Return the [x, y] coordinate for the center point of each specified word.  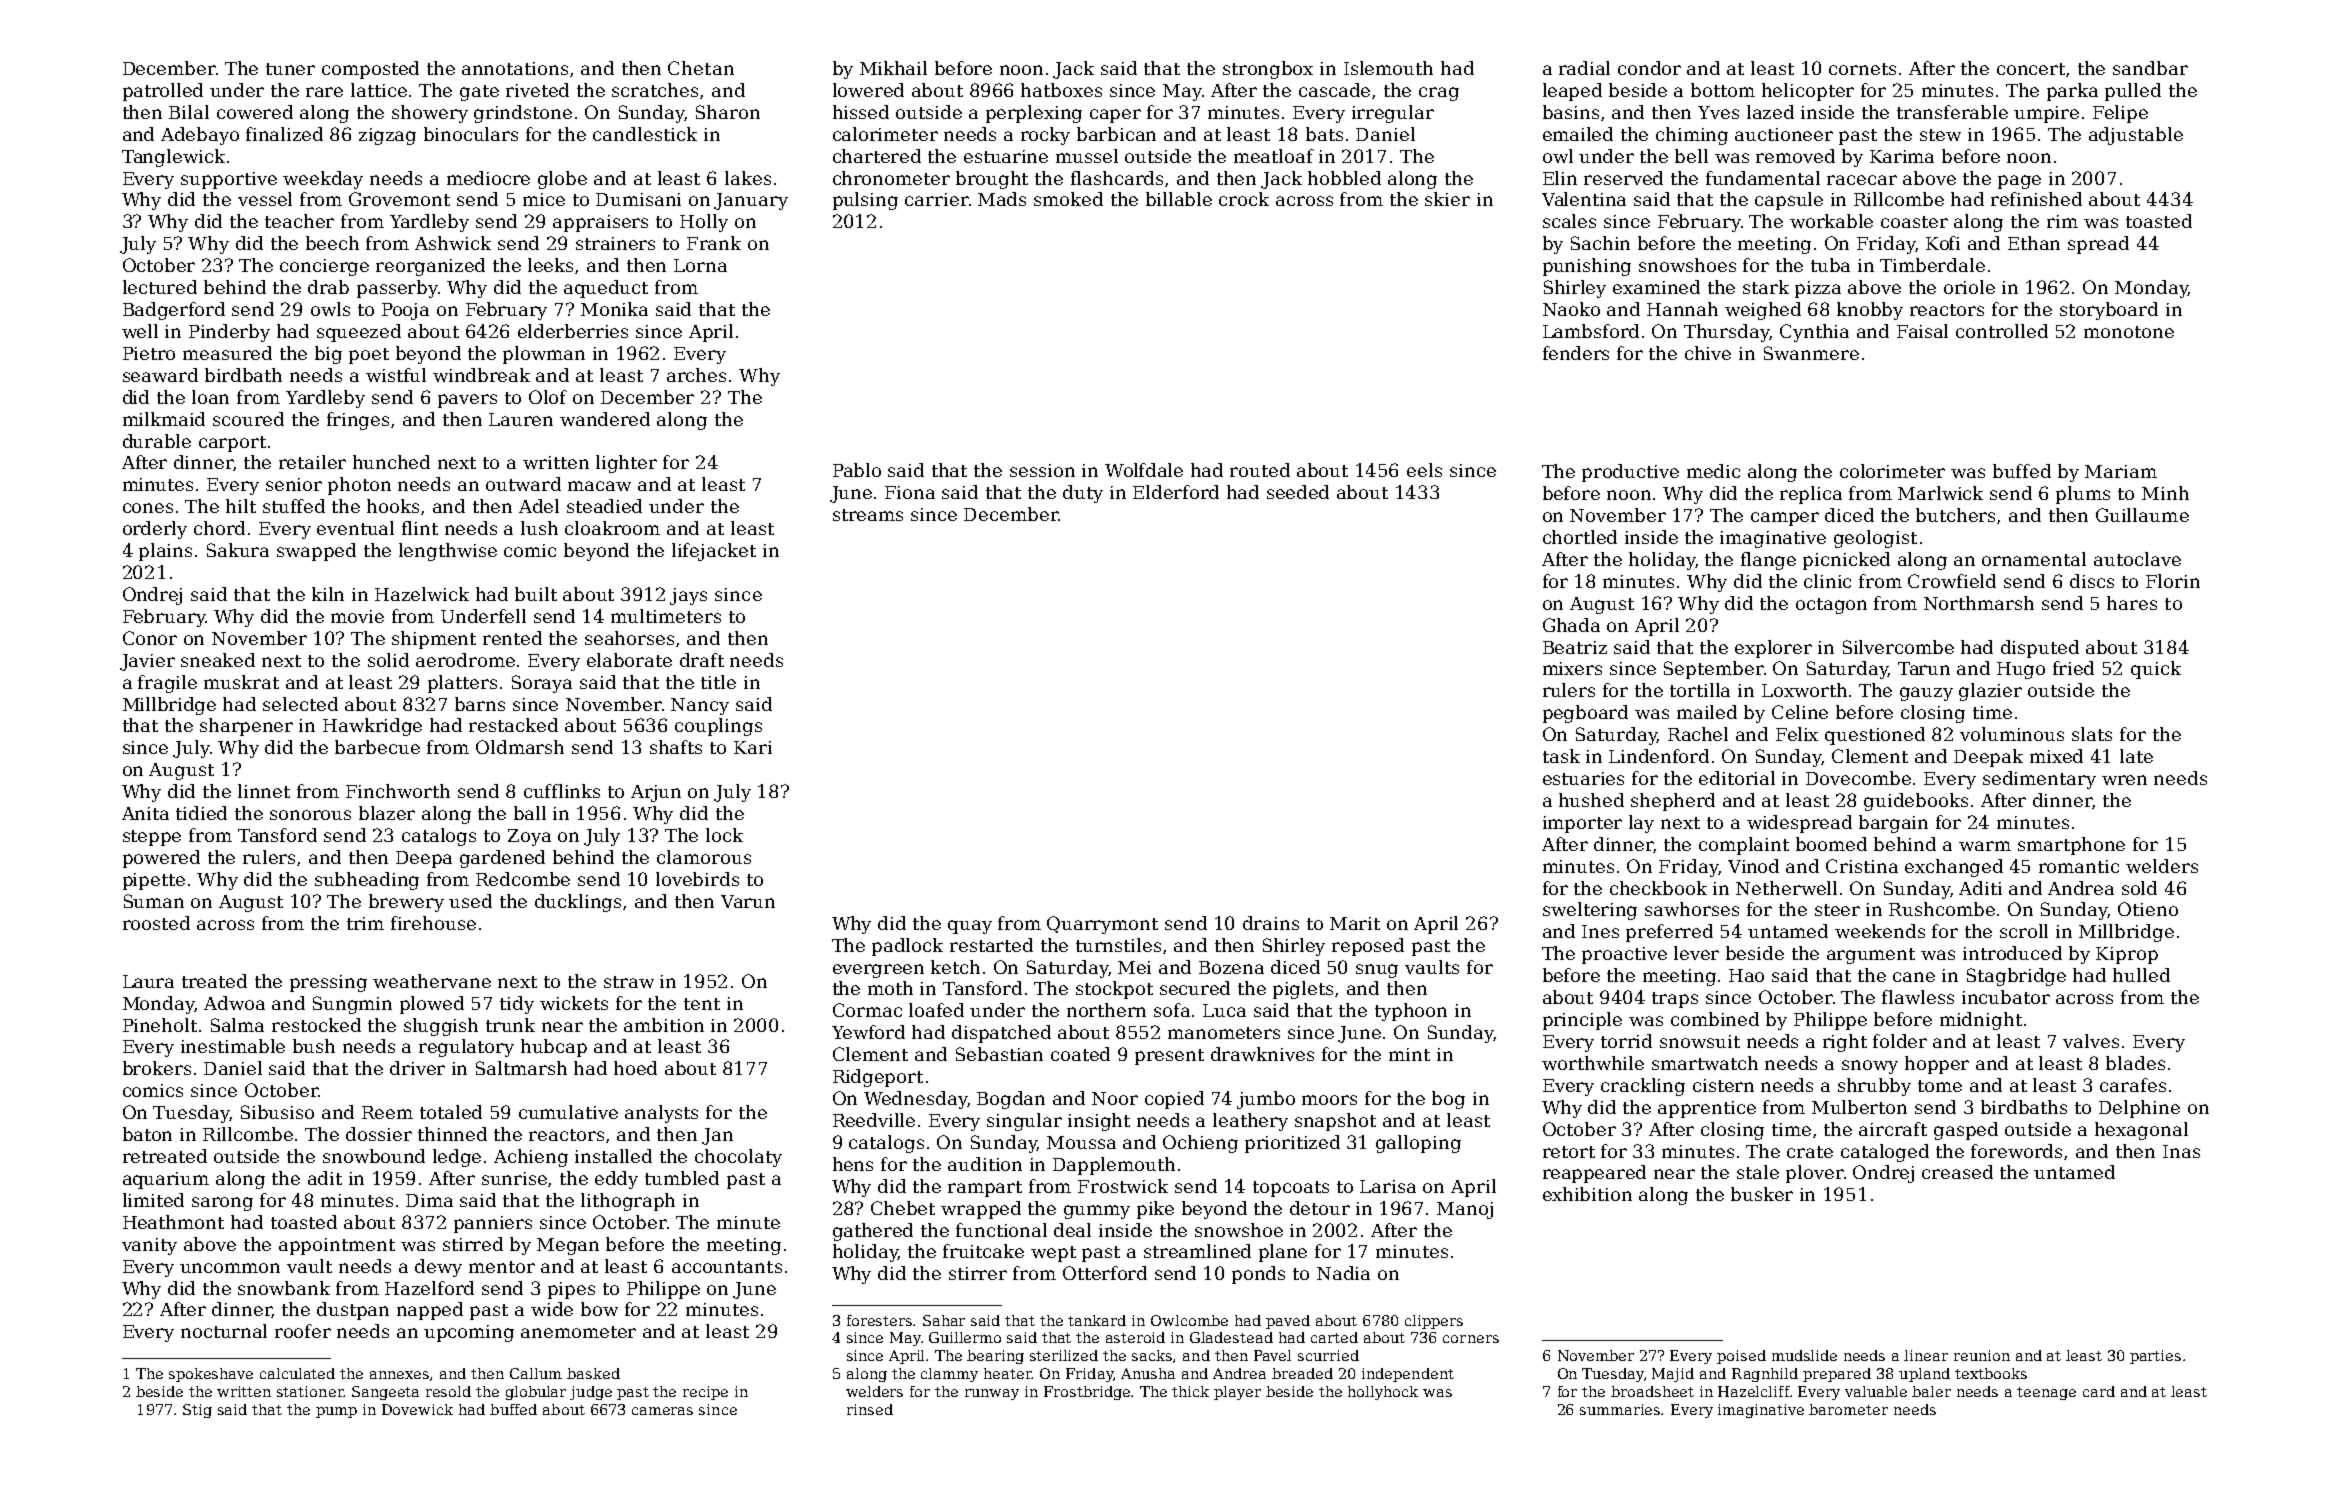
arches [696, 375]
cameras [662, 1411]
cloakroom [612, 528]
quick [2156, 670]
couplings [718, 727]
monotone [2129, 332]
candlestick [645, 134]
